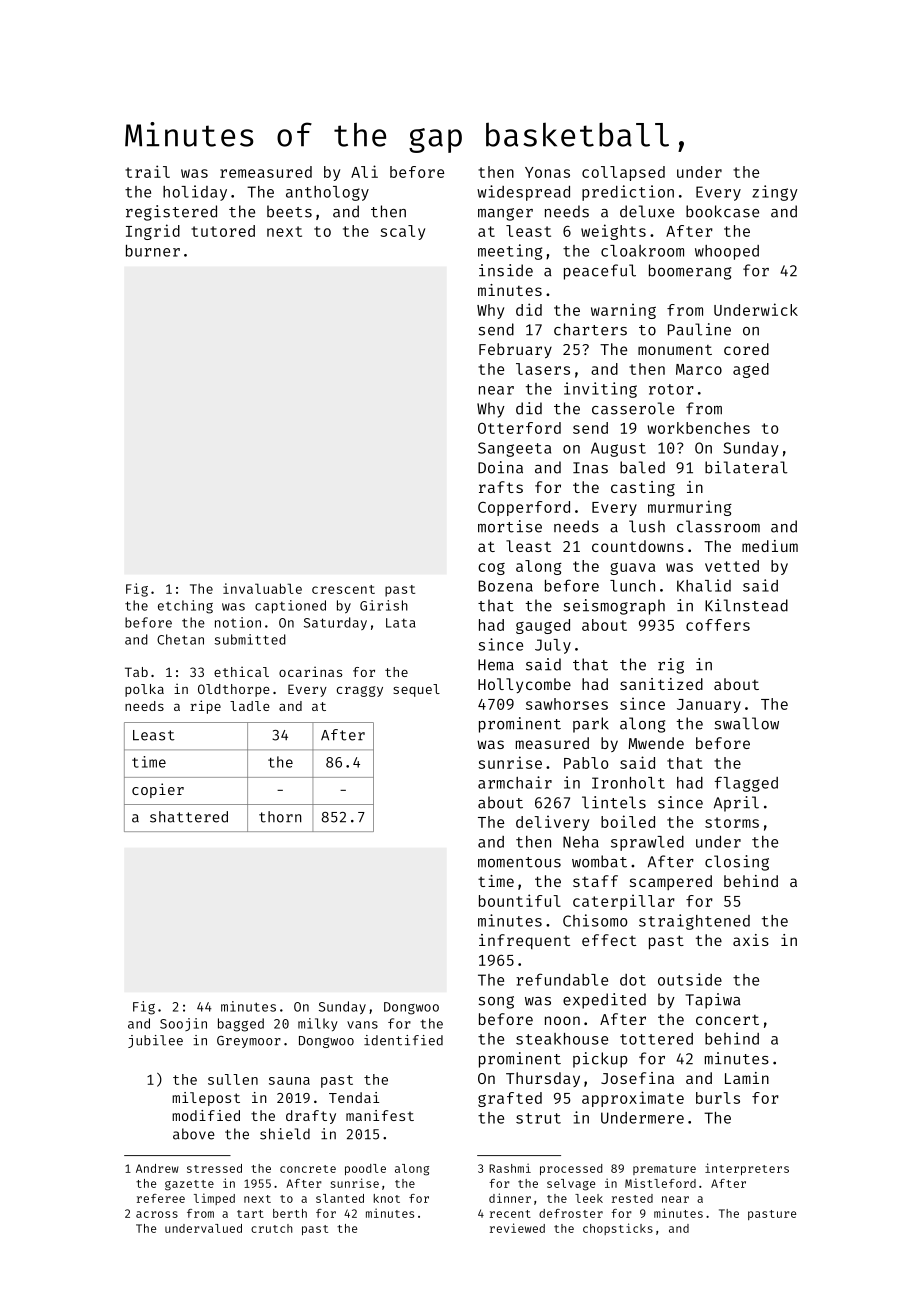 Image resolution: width=924 pixels, height=1314 pixels. Describe the element at coordinates (506, 586) in the screenshot. I see `Bozena` at that location.
